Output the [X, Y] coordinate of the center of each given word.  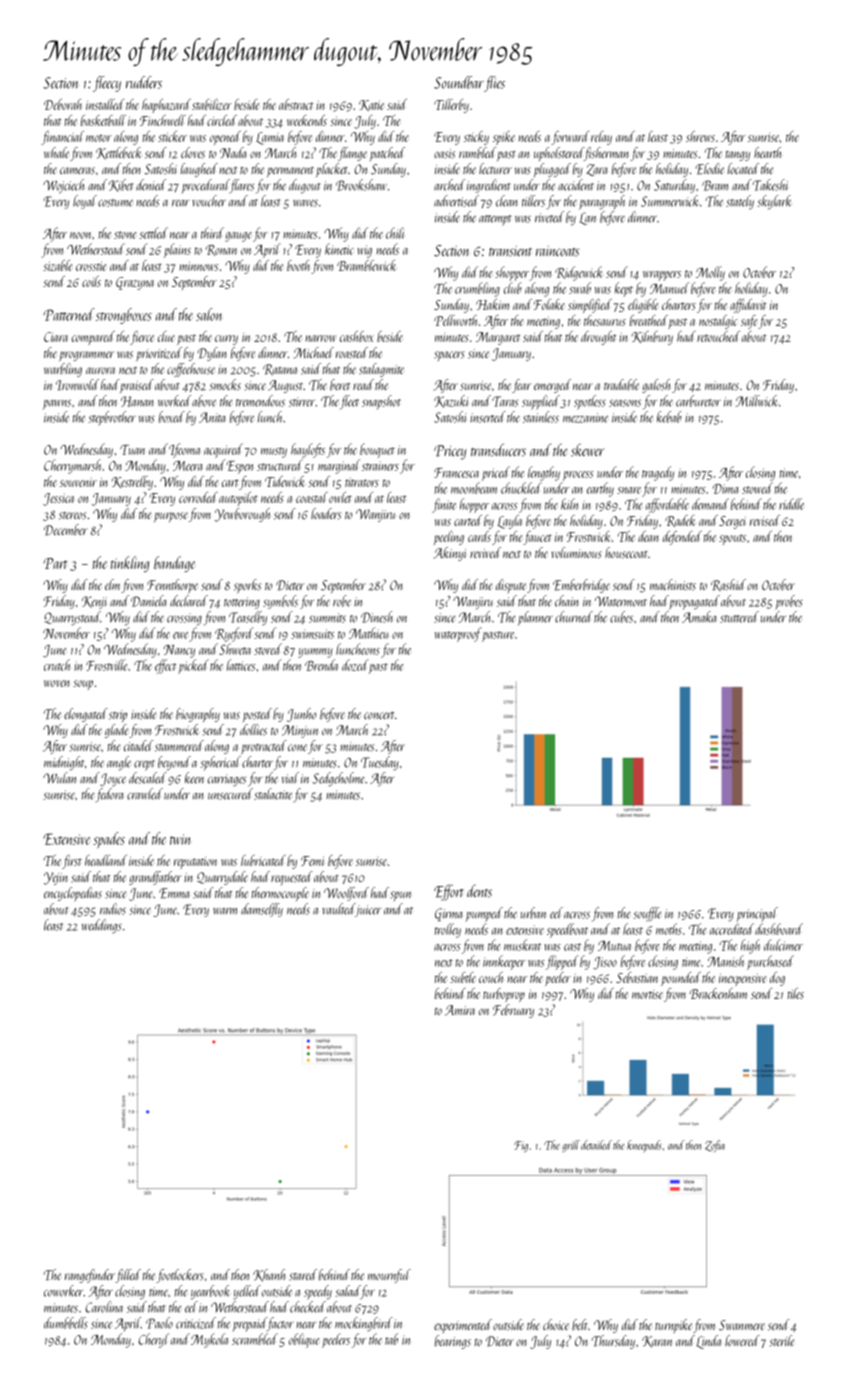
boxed [172, 417]
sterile [782, 1341]
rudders [144, 82]
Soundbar [459, 82]
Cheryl [154, 1340]
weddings [102, 926]
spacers [449, 356]
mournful [389, 1276]
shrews [700, 136]
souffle [647, 914]
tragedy [658, 473]
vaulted [338, 909]
